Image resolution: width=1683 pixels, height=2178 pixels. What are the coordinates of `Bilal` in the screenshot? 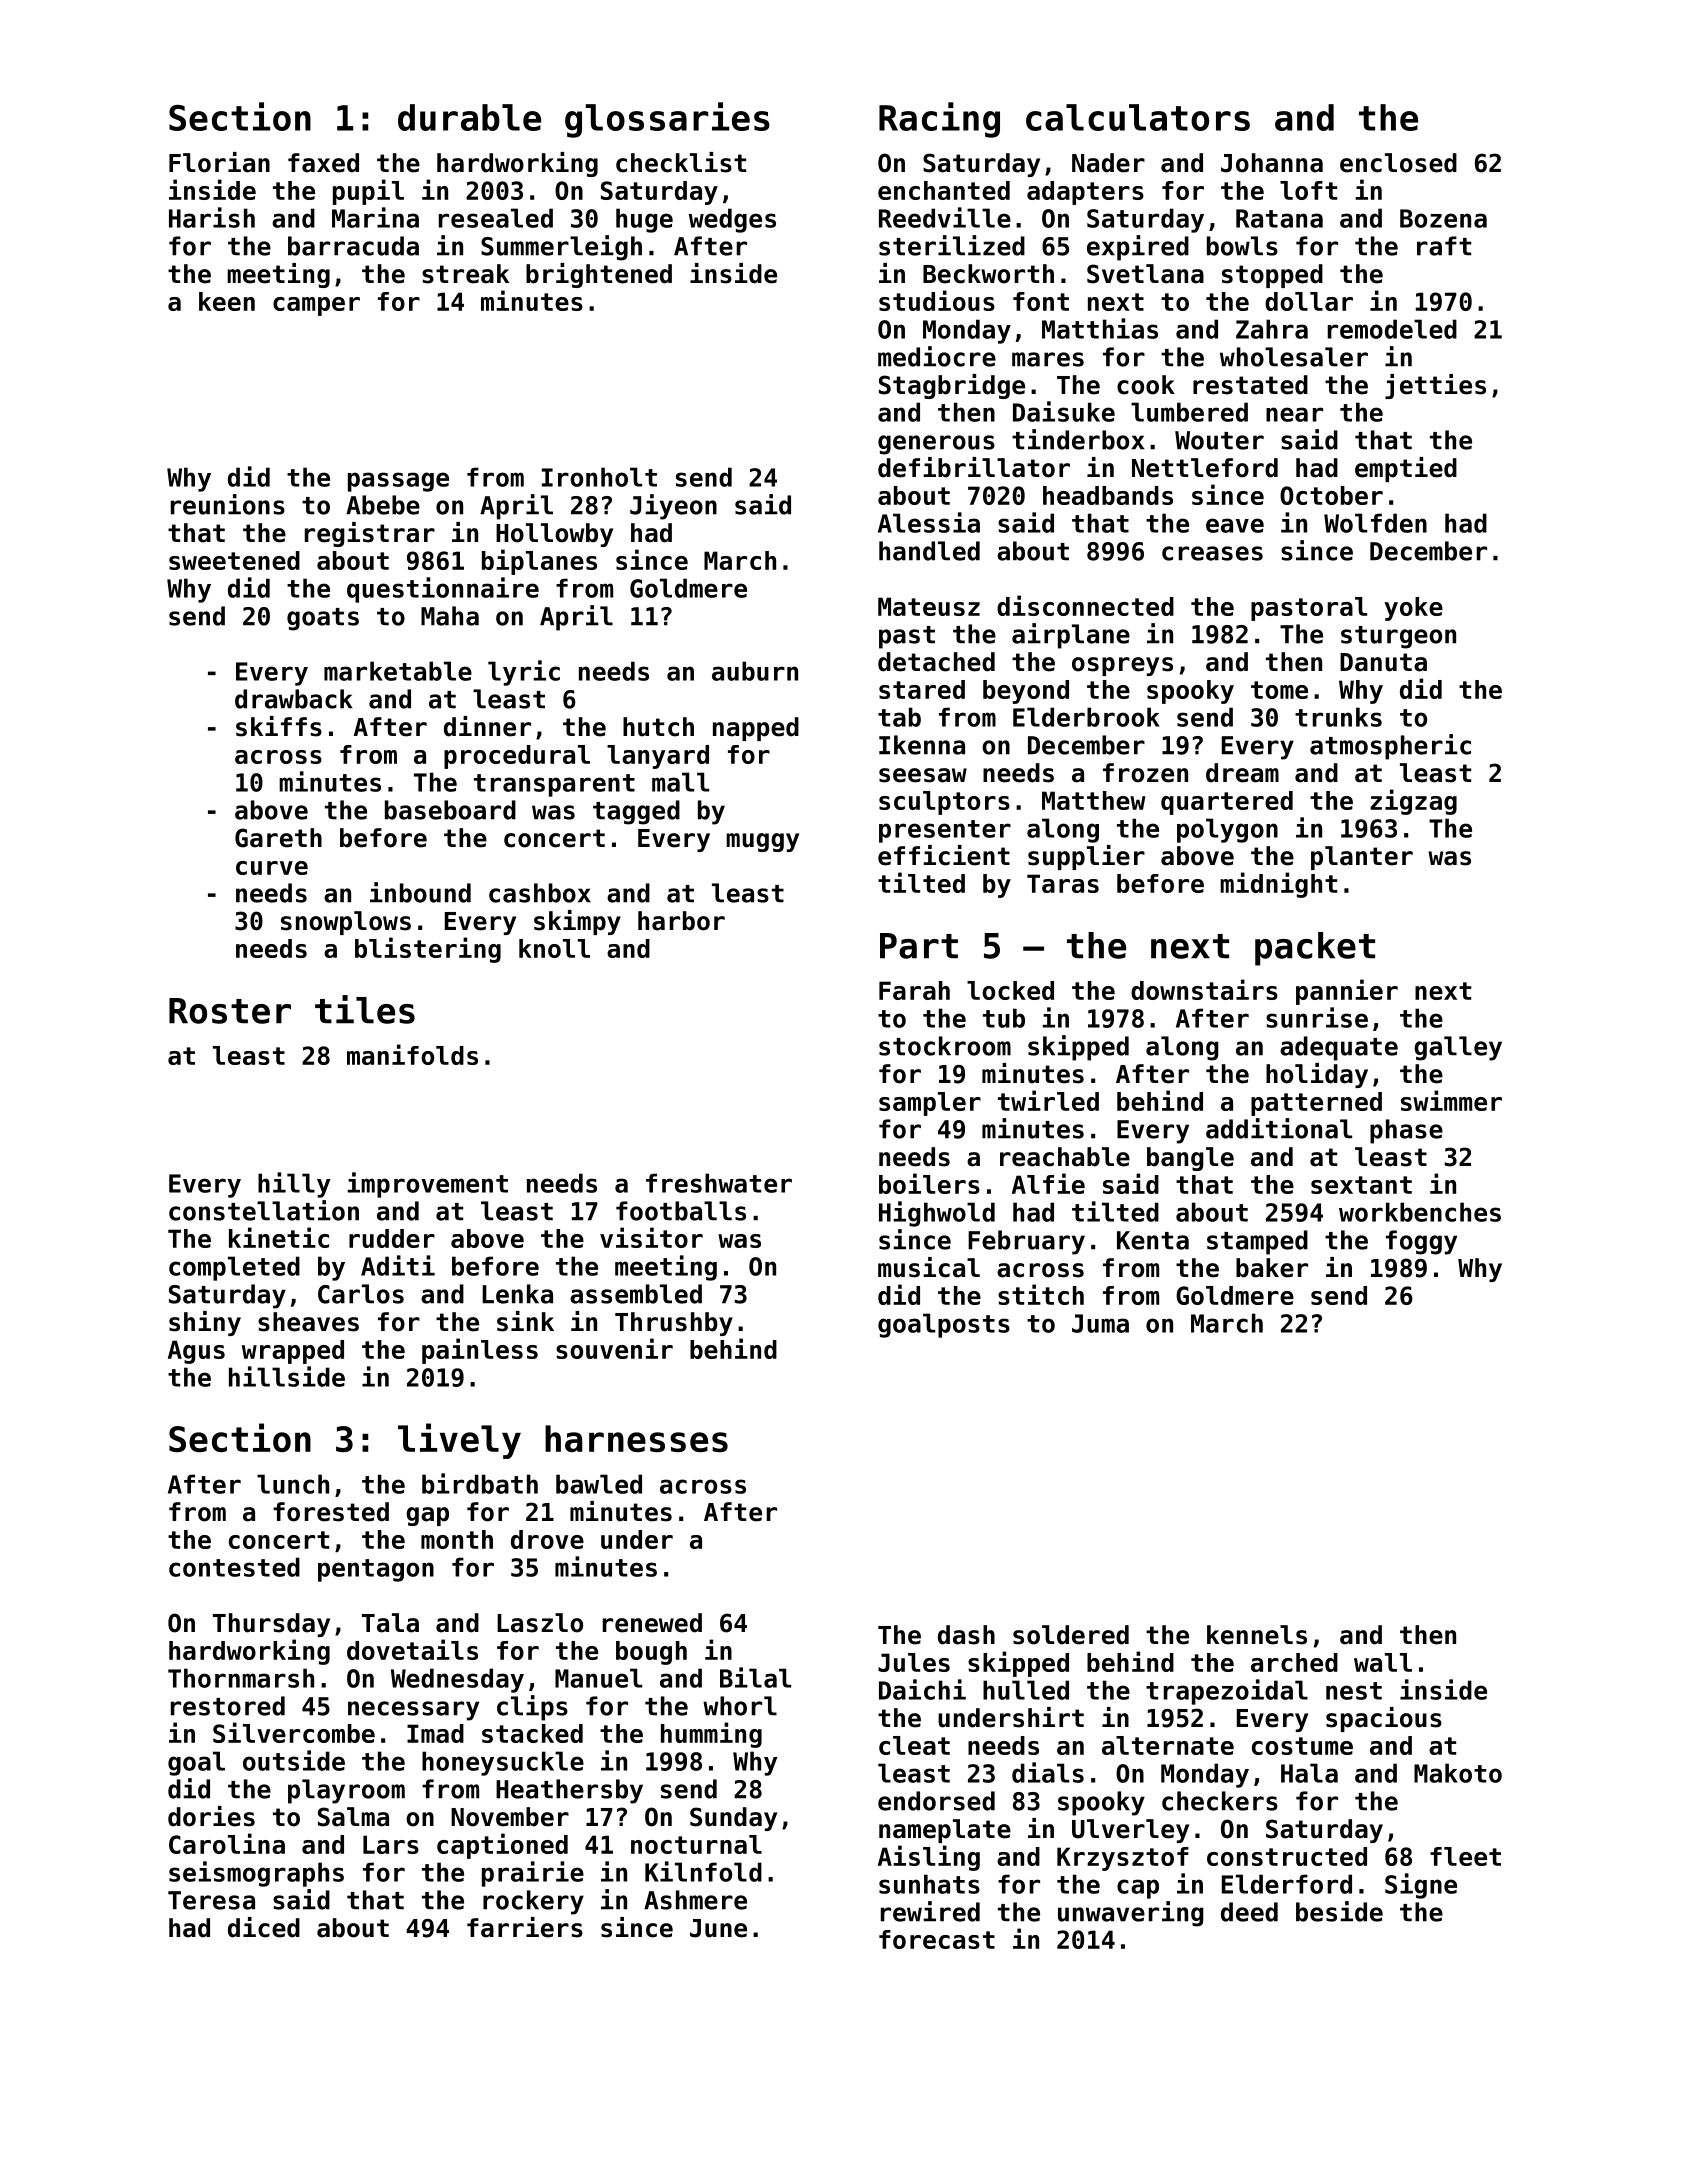 It's located at (755, 1677).
